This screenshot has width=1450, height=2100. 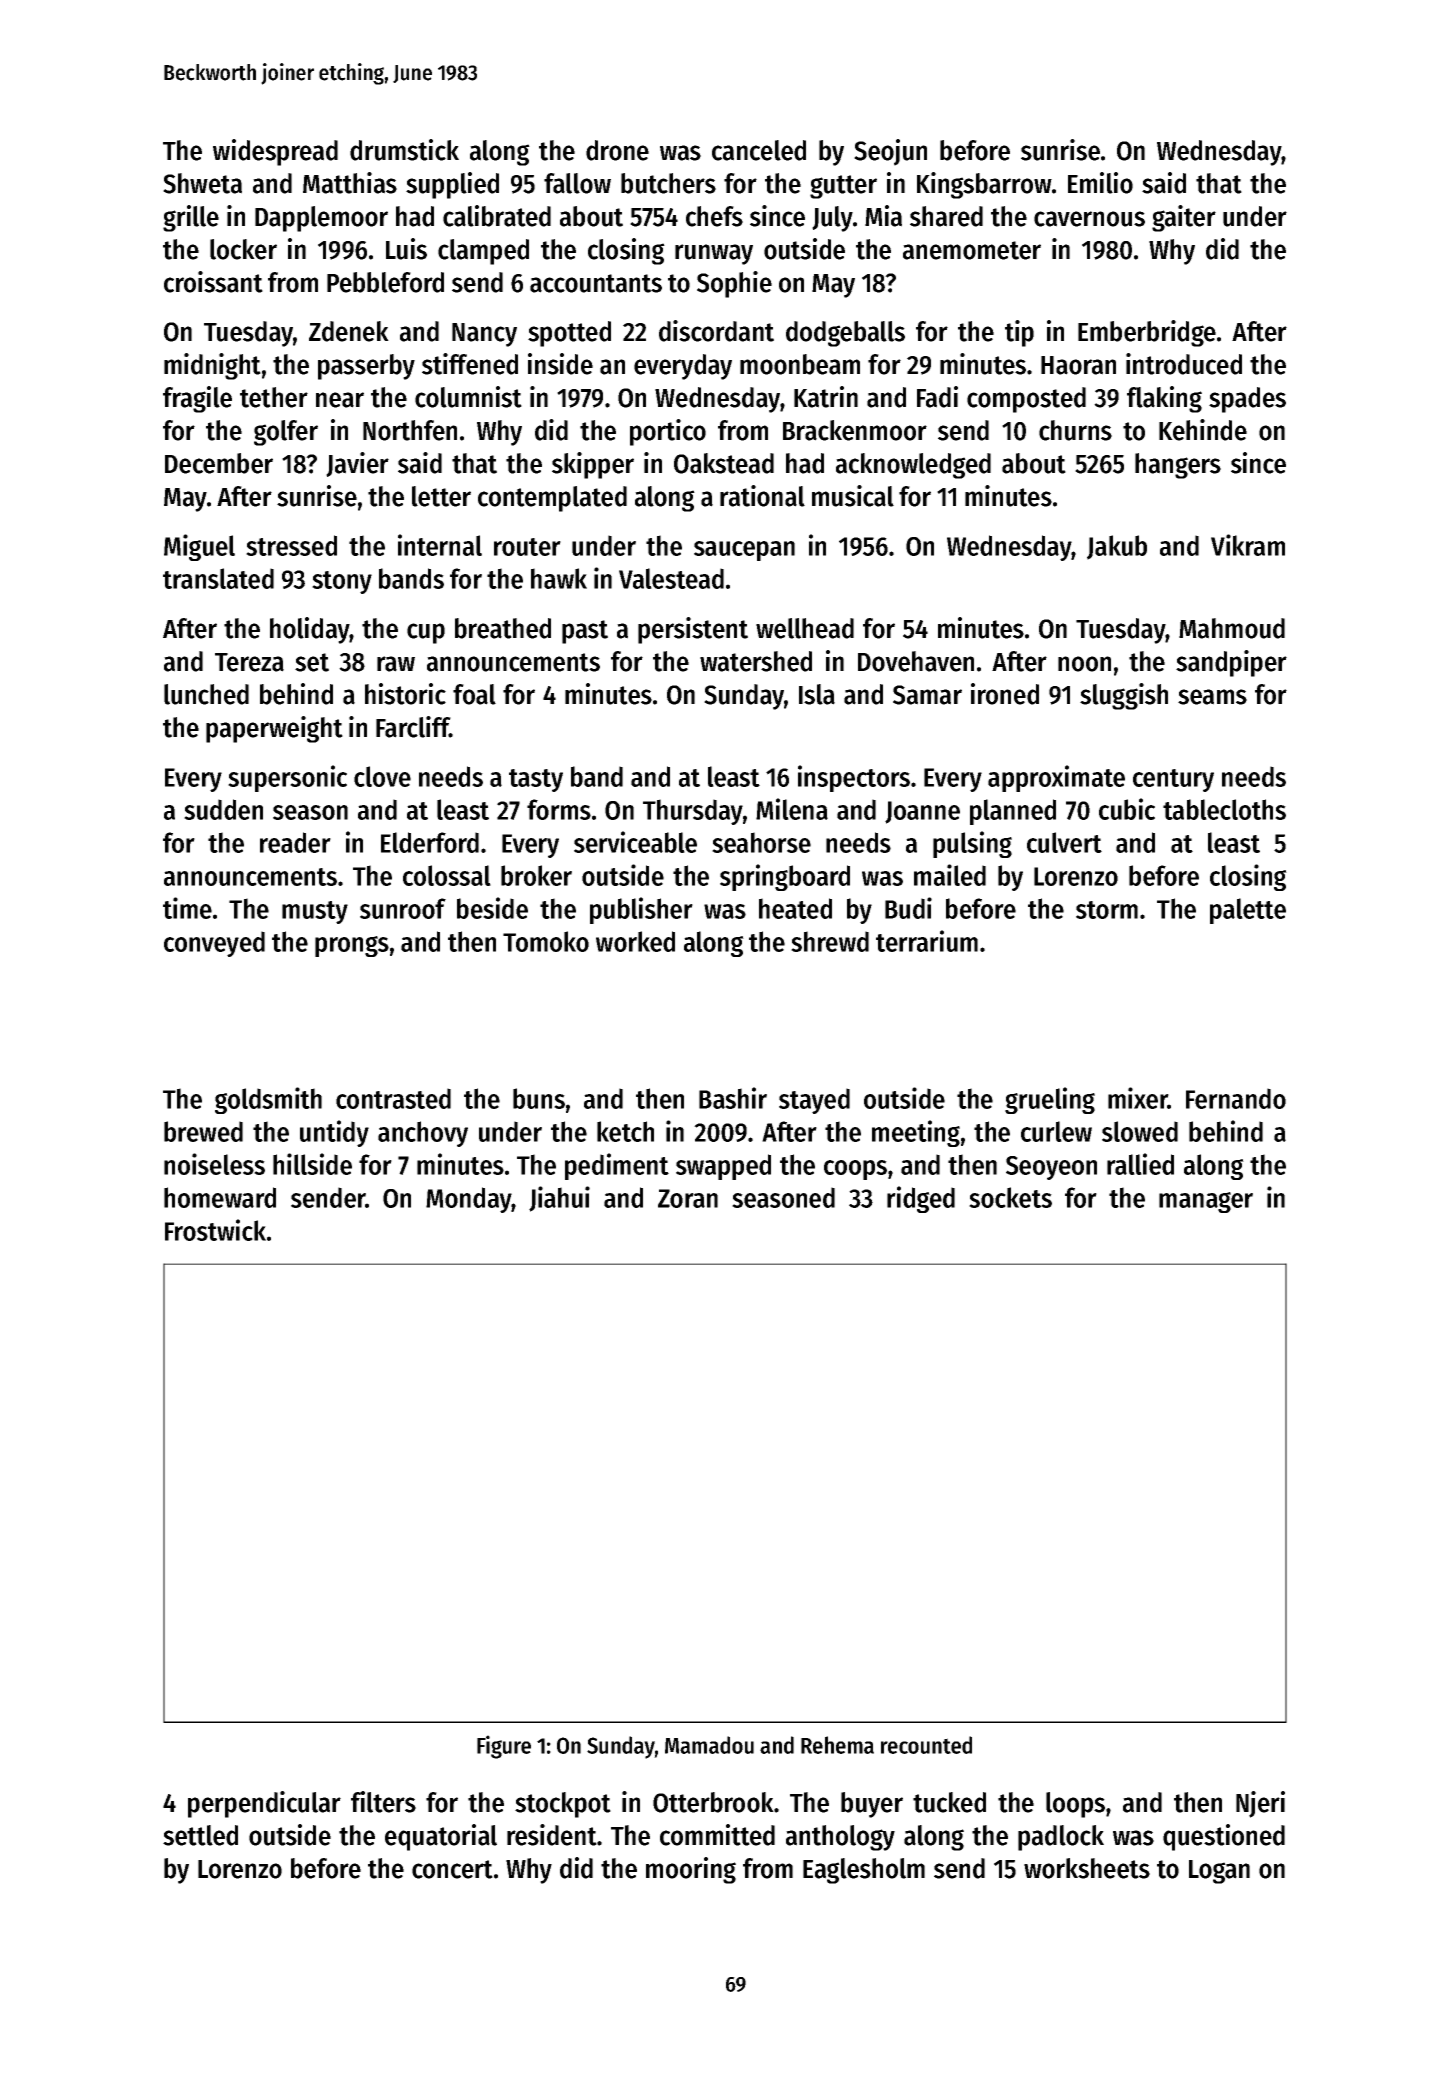 I want to click on fragile, so click(x=197, y=399).
